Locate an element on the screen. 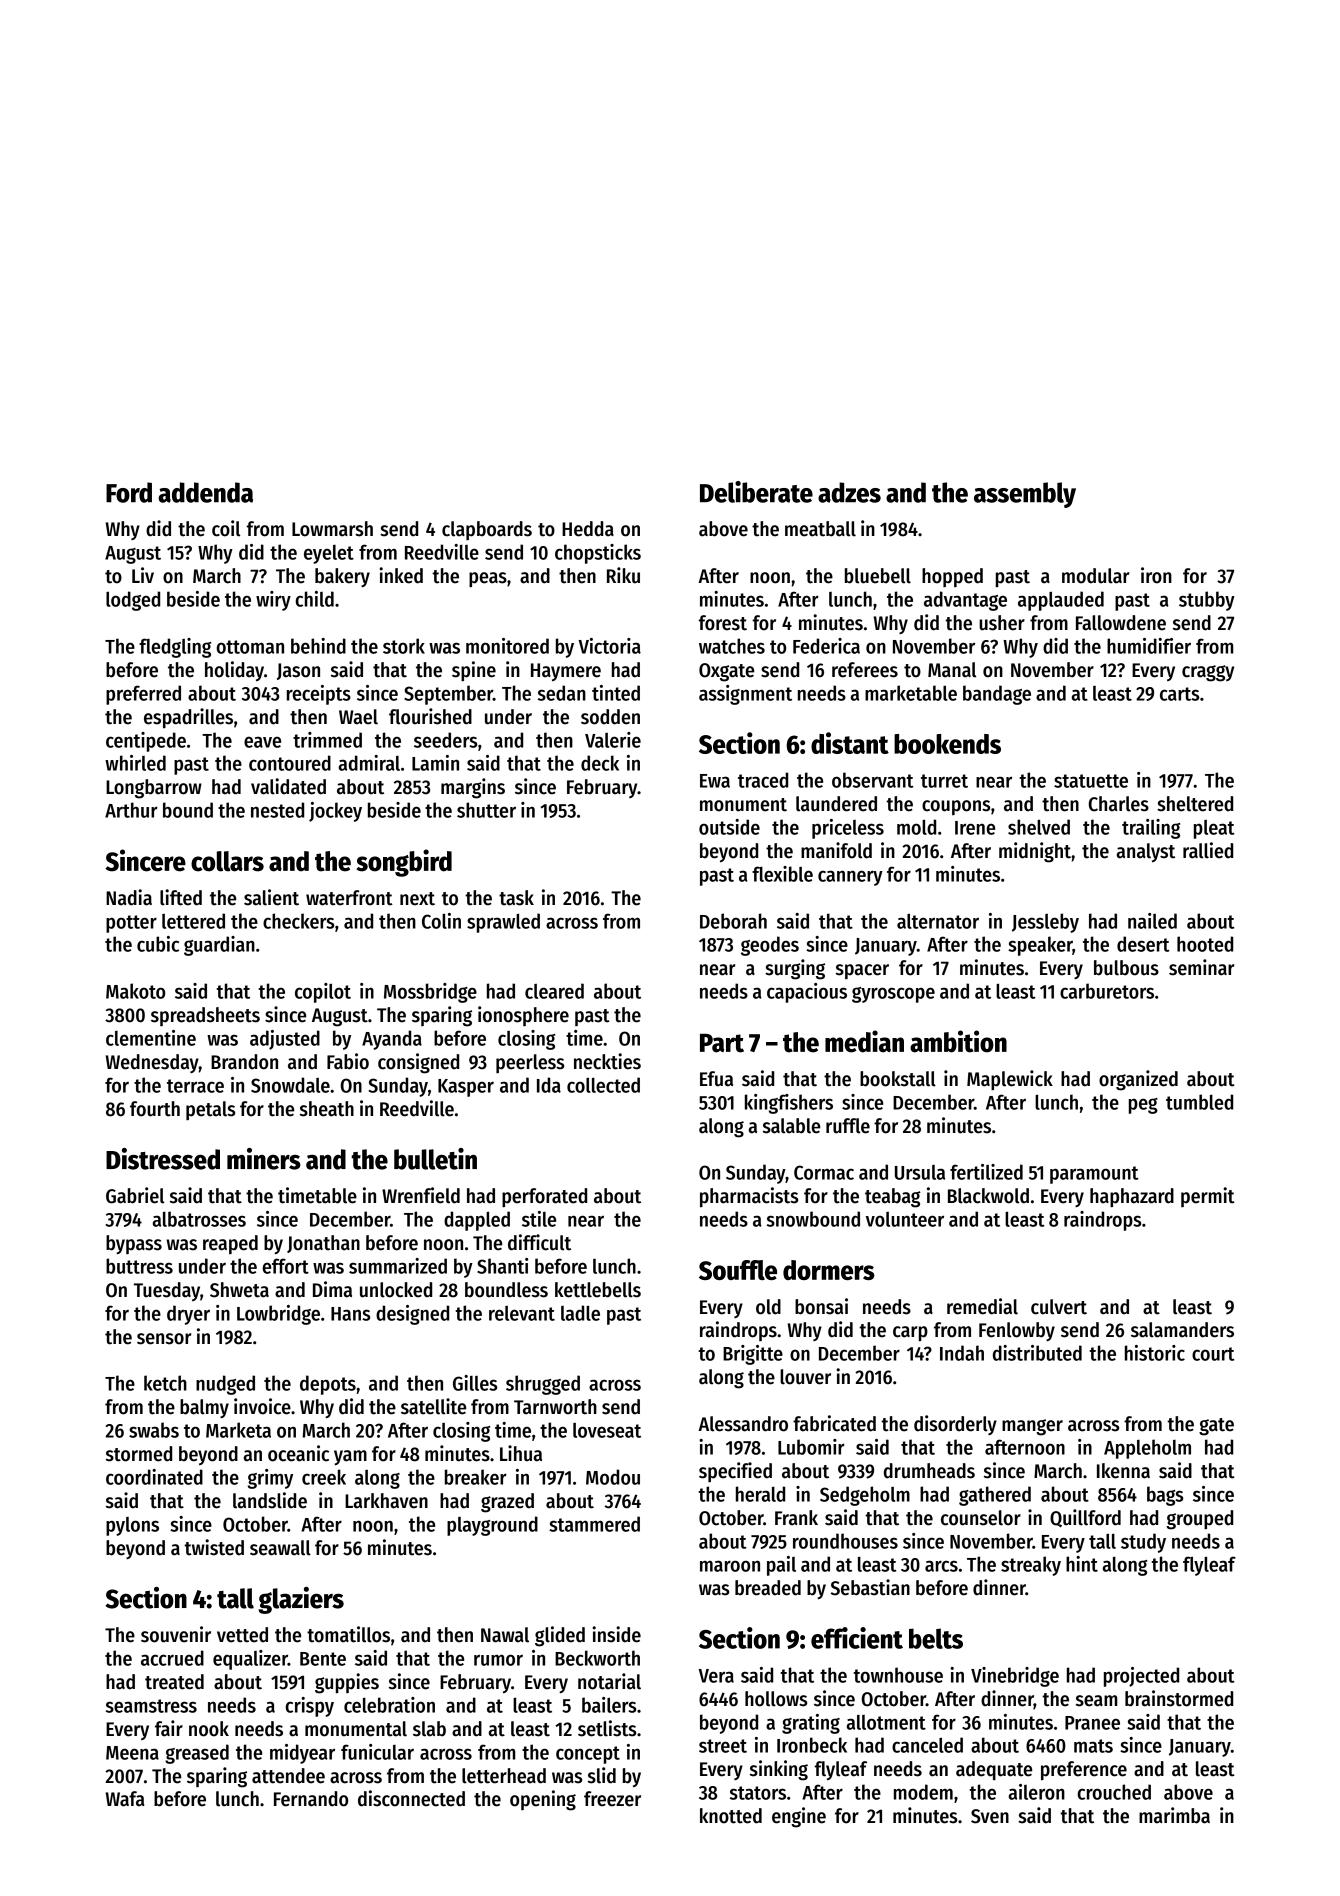 The height and width of the screenshot is (1896, 1340). freezer is located at coordinates (612, 1799).
